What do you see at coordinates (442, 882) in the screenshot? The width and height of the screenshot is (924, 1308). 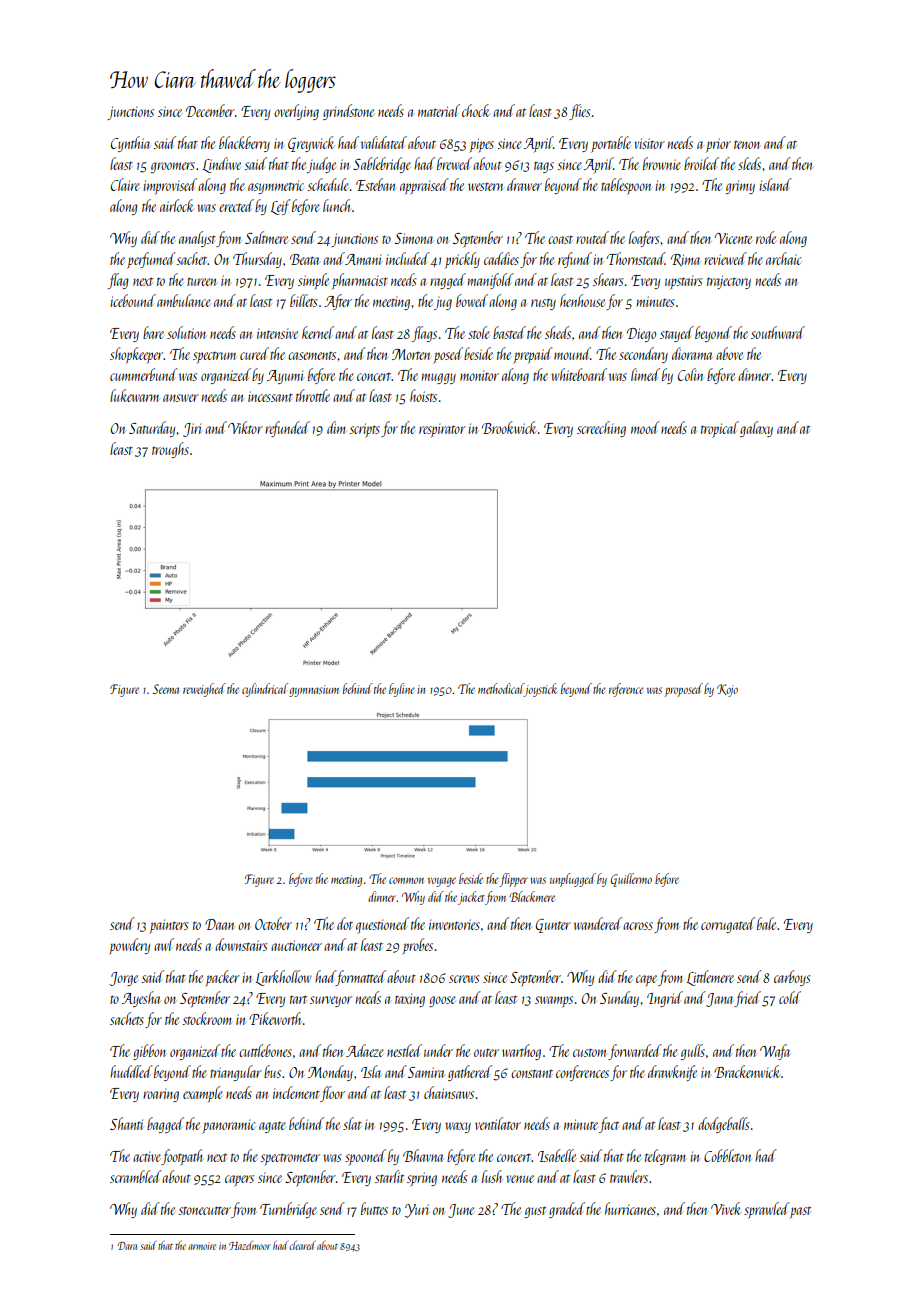 I see `voyage` at bounding box center [442, 882].
